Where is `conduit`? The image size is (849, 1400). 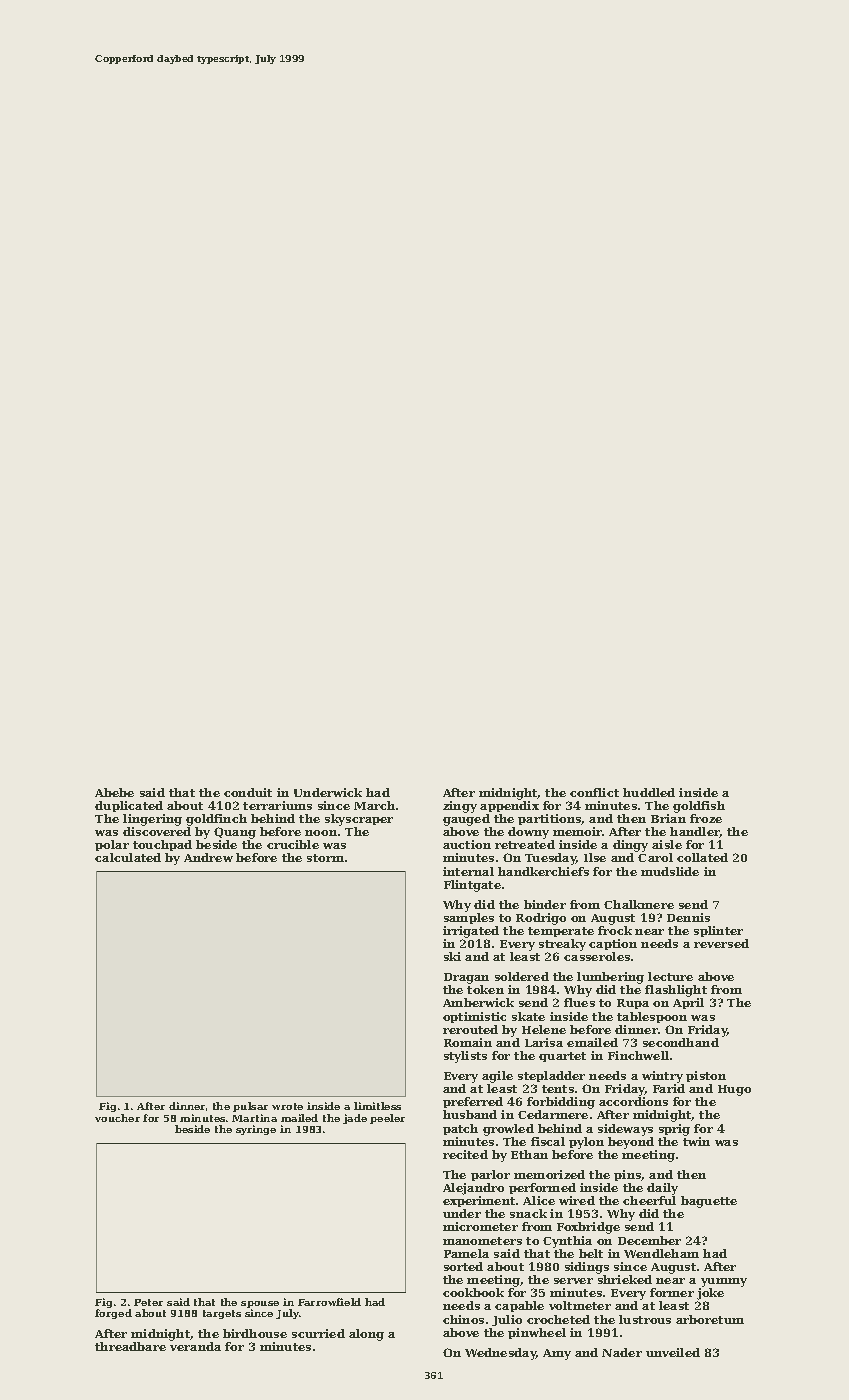
conduit is located at coordinates (248, 792).
